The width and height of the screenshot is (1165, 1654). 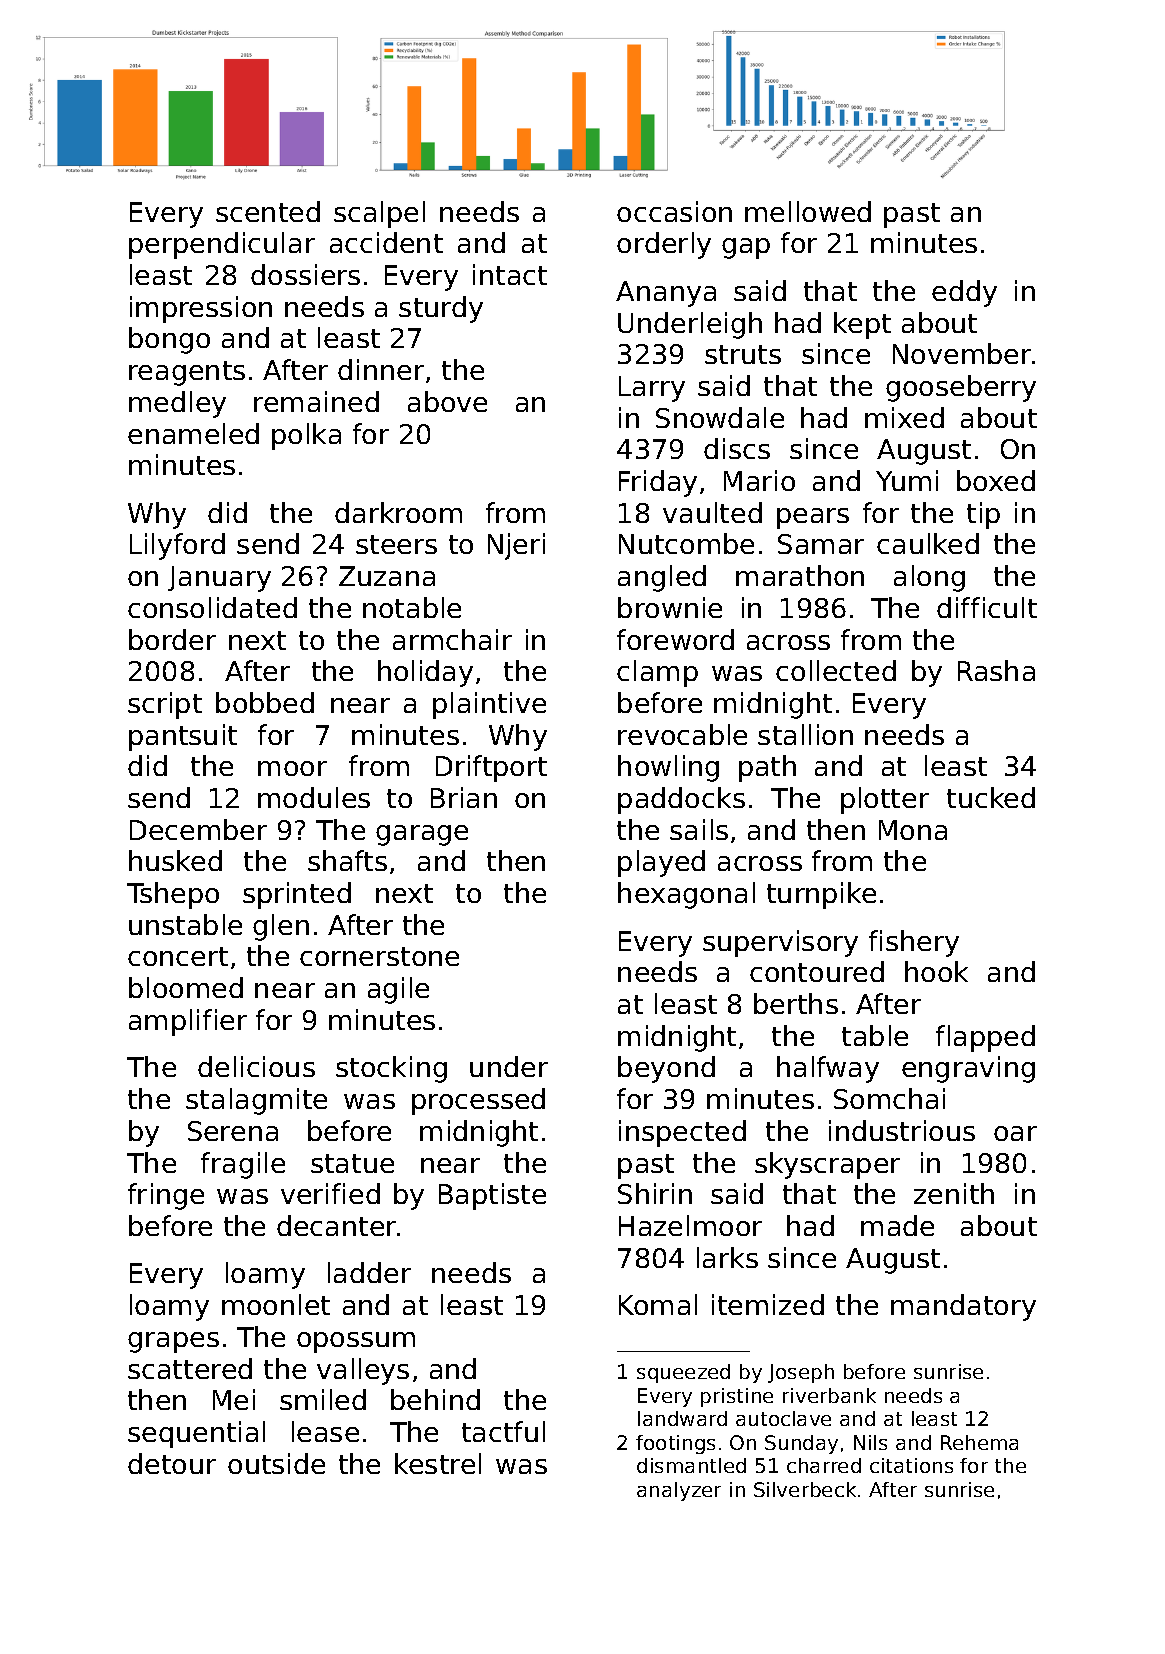 I want to click on kept, so click(x=862, y=325).
